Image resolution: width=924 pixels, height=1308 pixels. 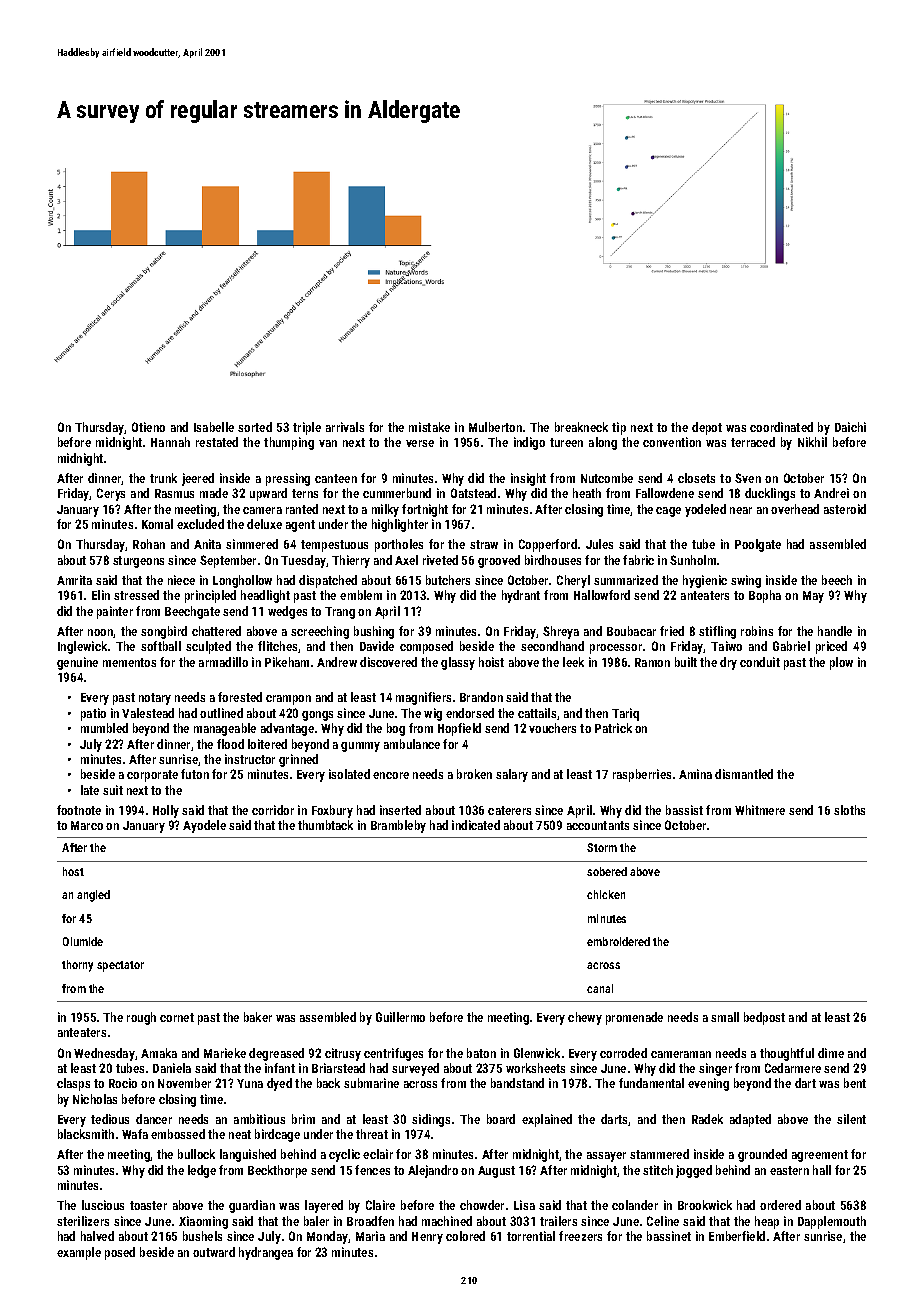 I want to click on indicated, so click(x=476, y=825).
